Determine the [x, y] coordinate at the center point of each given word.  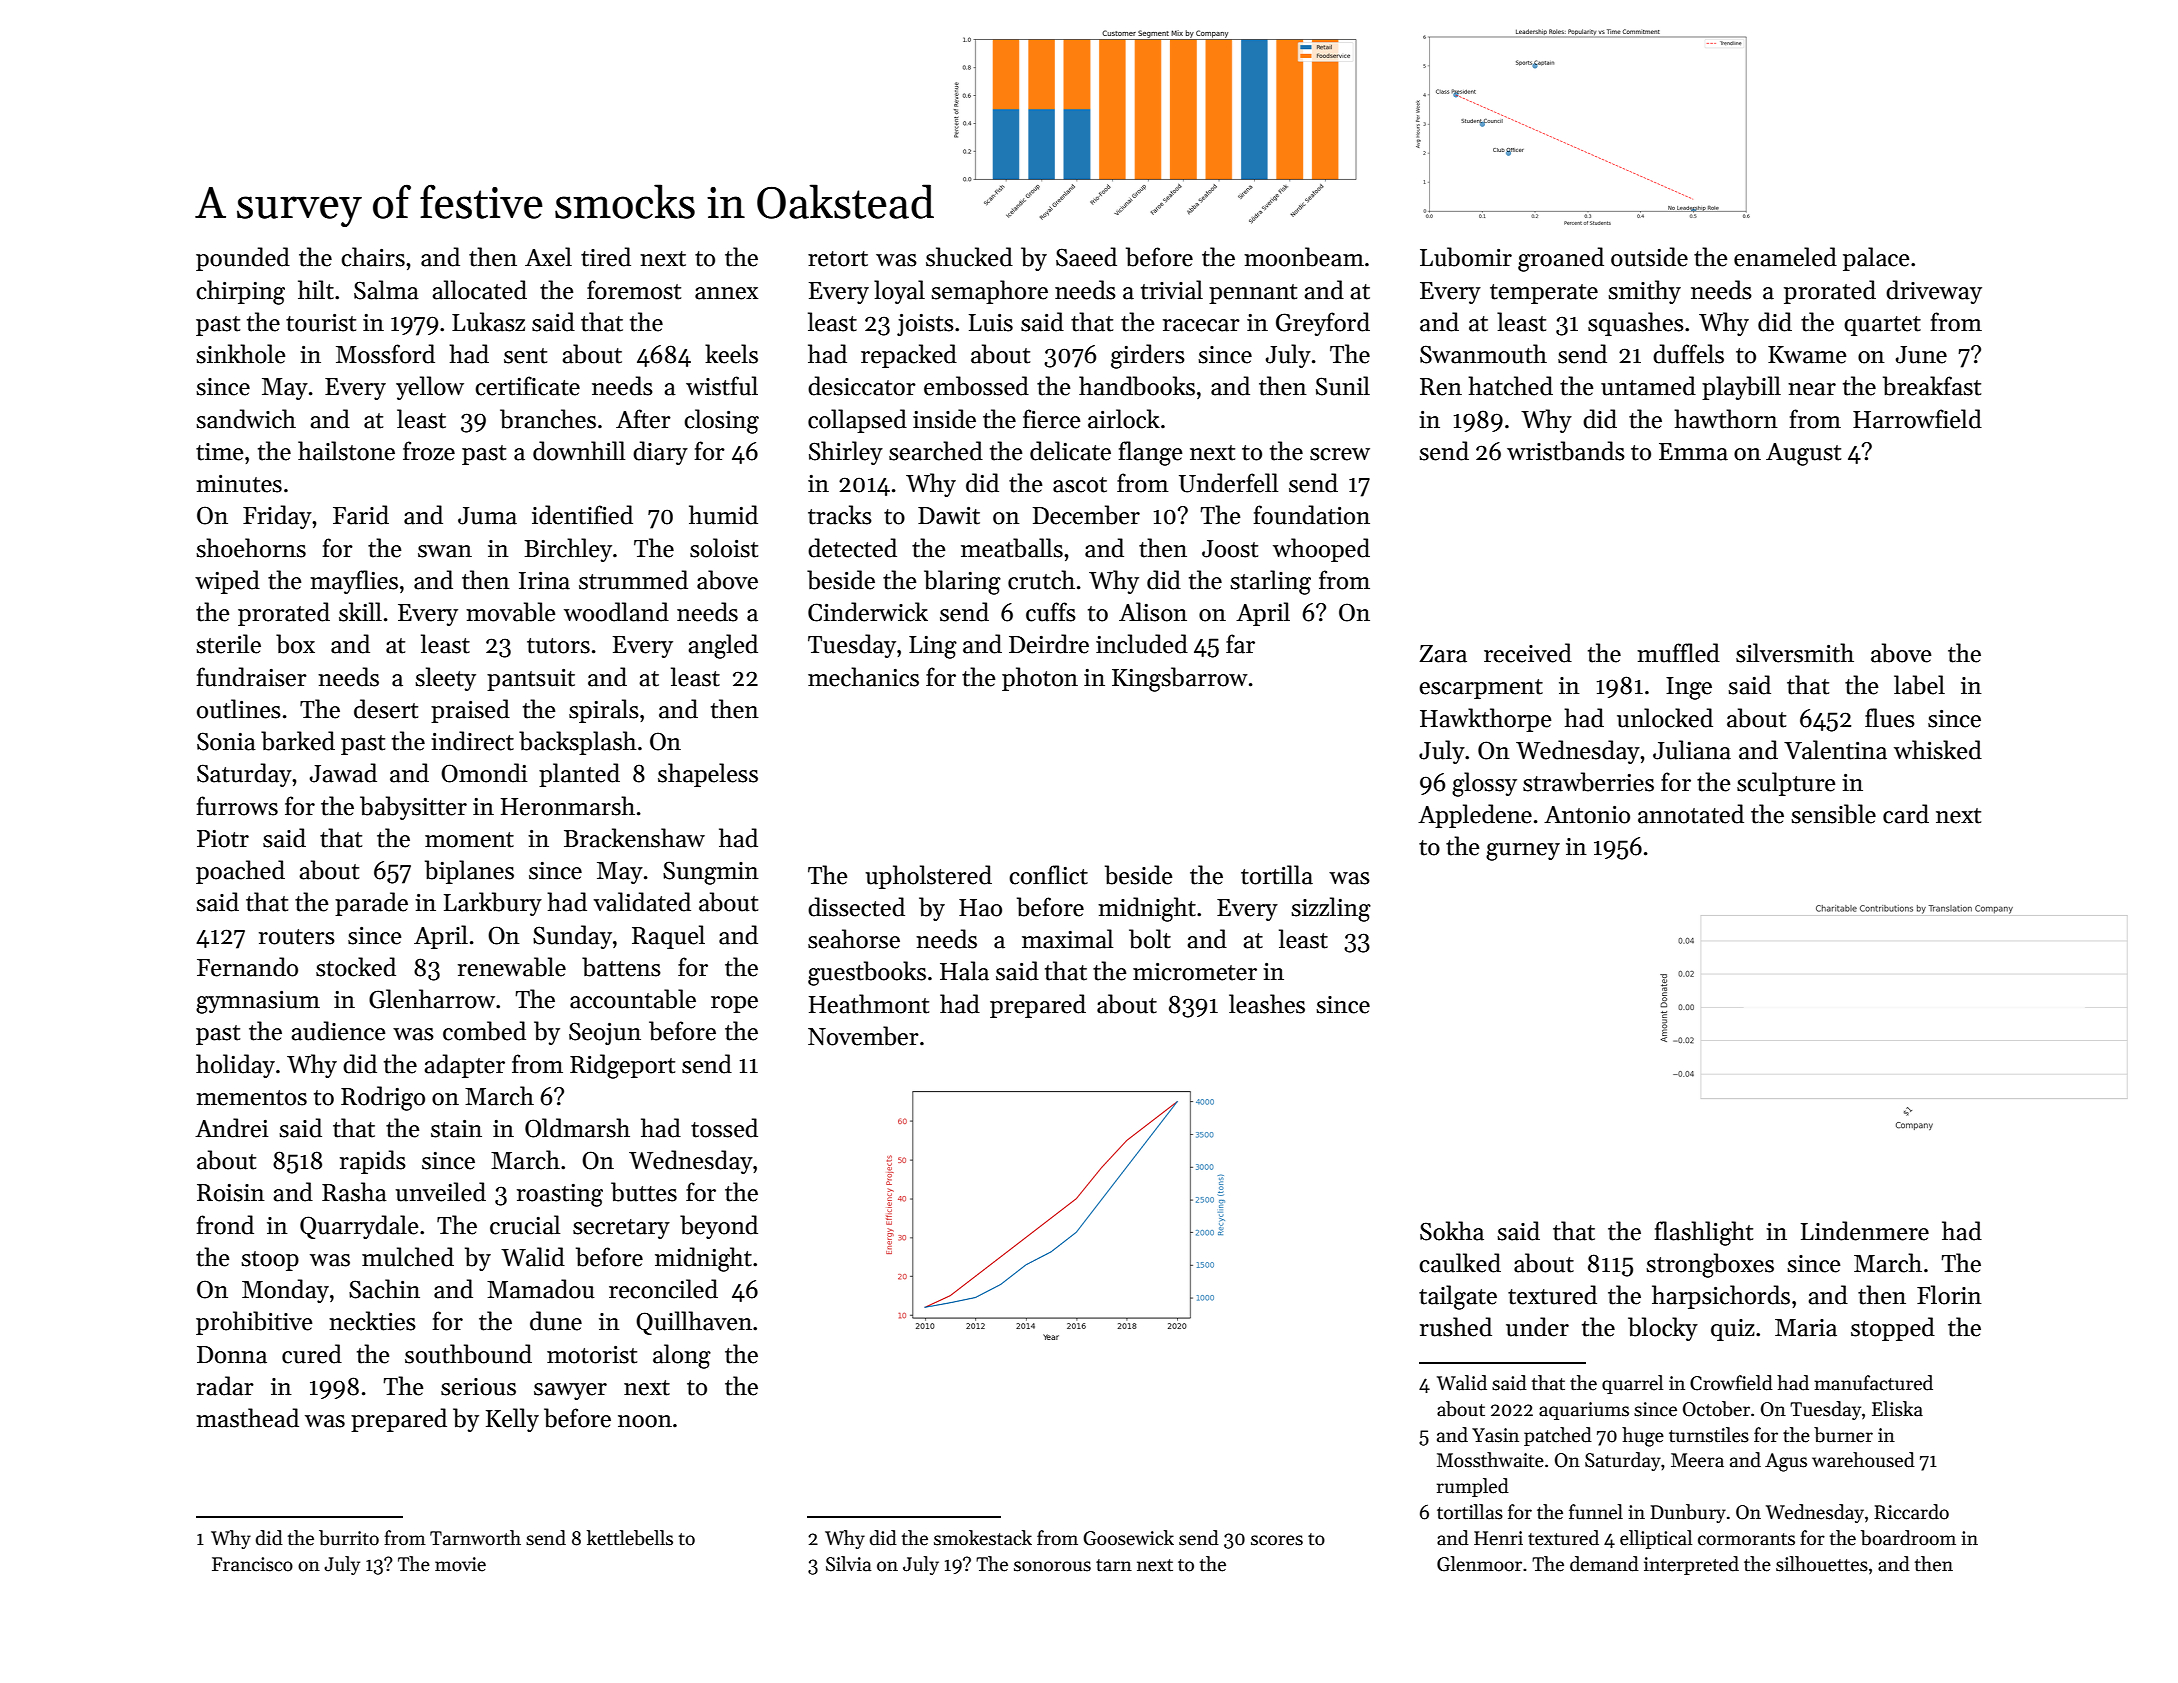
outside [1649, 257]
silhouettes [1822, 1564]
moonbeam [1304, 257]
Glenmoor [1479, 1564]
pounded [243, 259]
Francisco [252, 1564]
